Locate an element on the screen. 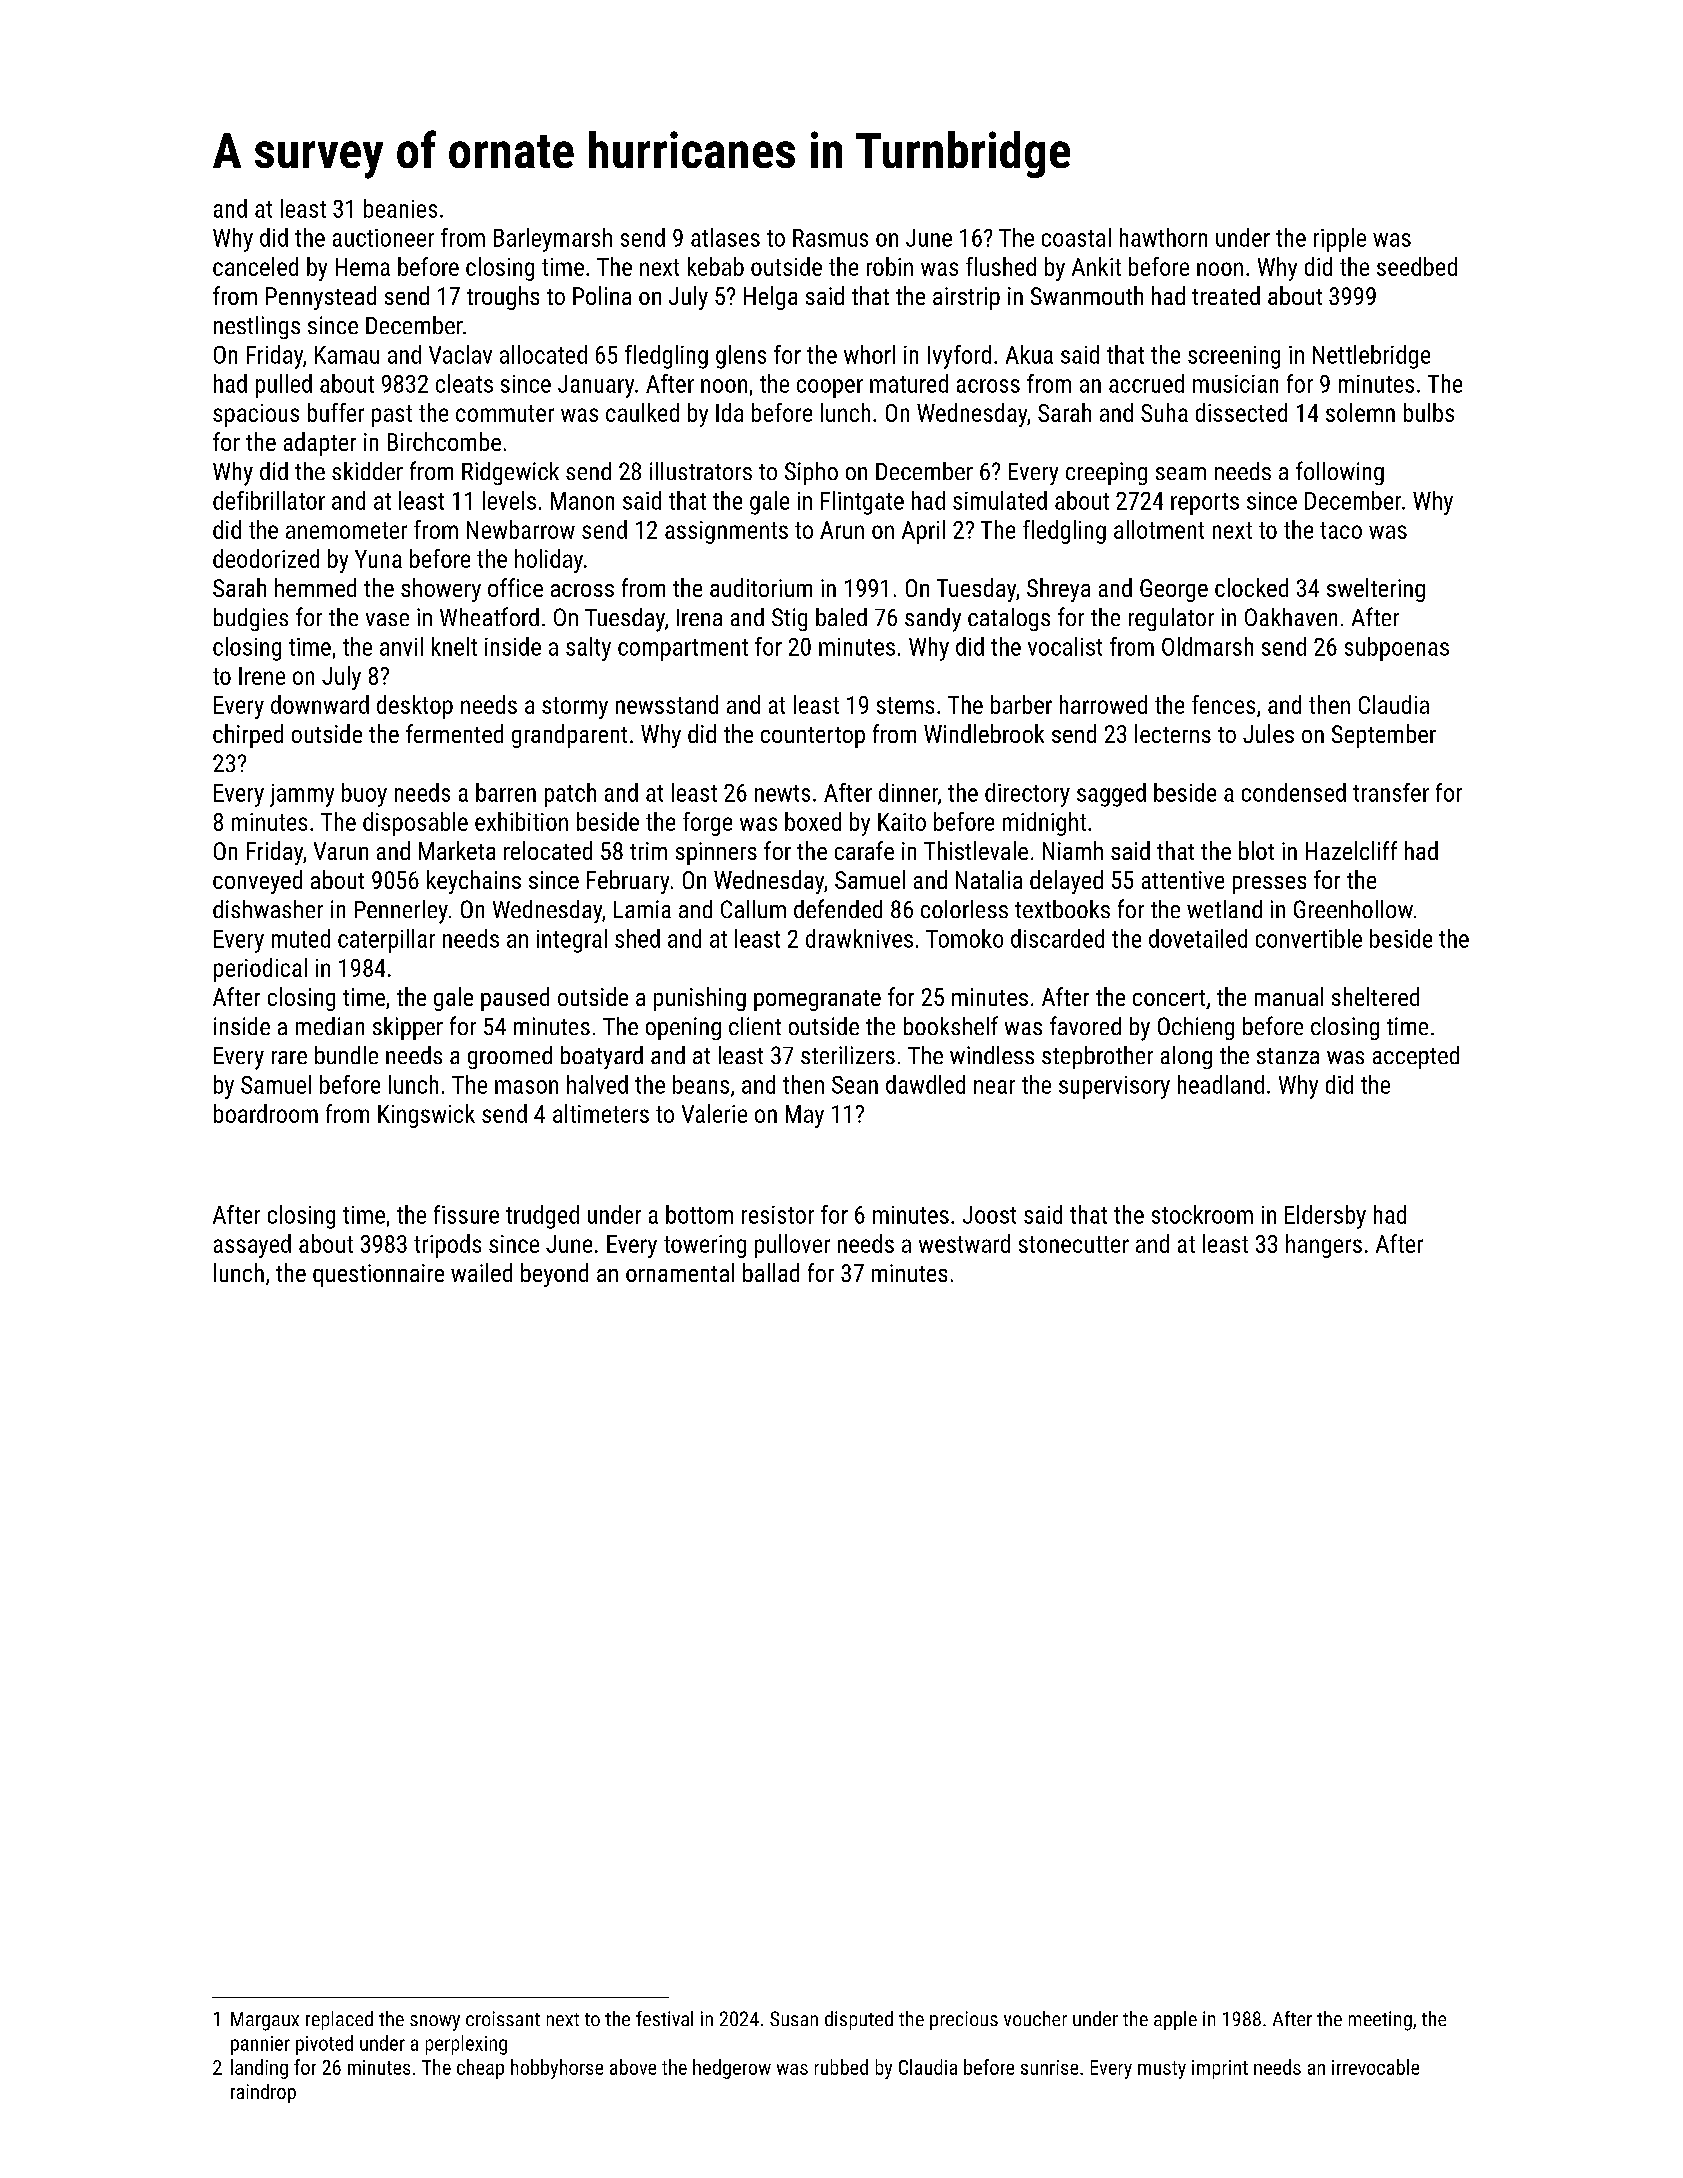 Image resolution: width=1683 pixels, height=2178 pixels. disputed is located at coordinates (859, 2020).
